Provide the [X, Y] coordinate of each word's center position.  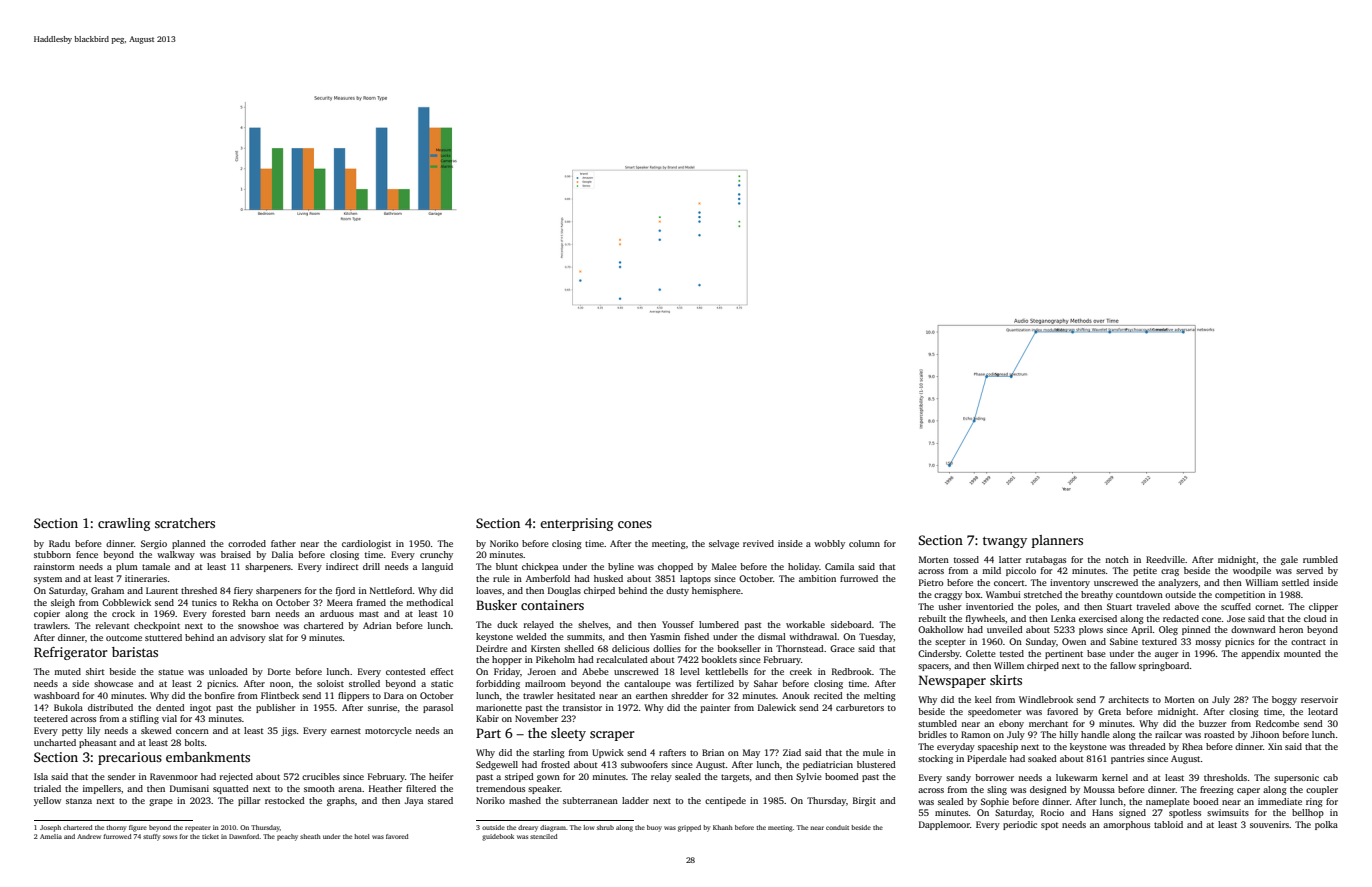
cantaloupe [647, 684]
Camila [839, 566]
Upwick [608, 753]
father [283, 543]
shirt [95, 671]
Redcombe [1277, 723]
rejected [236, 777]
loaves [489, 590]
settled [1295, 582]
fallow [1123, 665]
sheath [310, 836]
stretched [1043, 594]
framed [371, 602]
